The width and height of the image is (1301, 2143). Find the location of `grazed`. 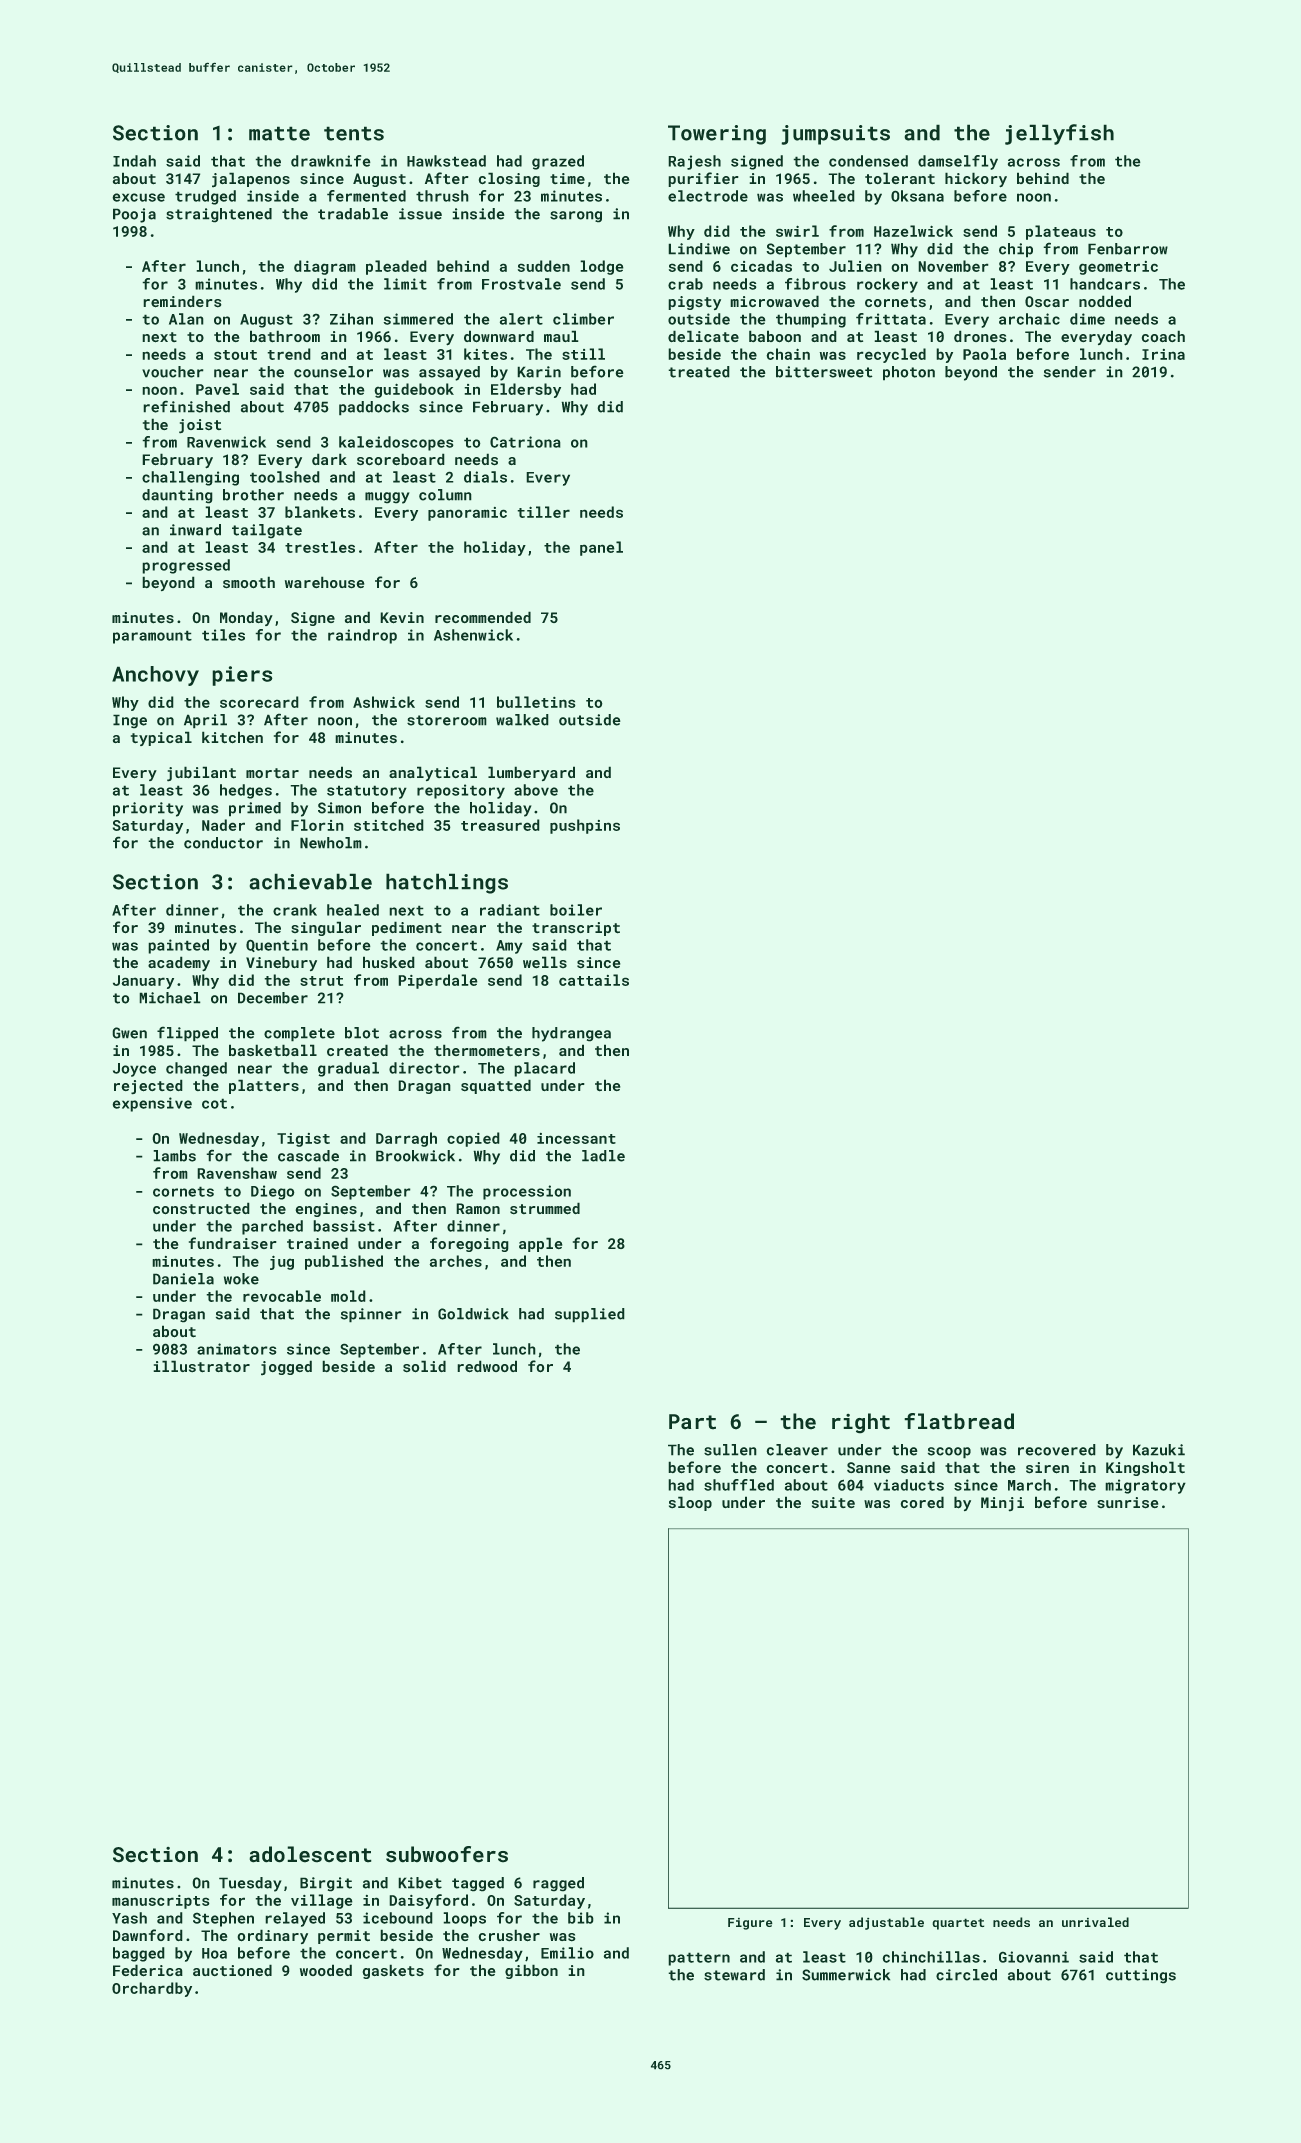

grazed is located at coordinates (558, 162).
